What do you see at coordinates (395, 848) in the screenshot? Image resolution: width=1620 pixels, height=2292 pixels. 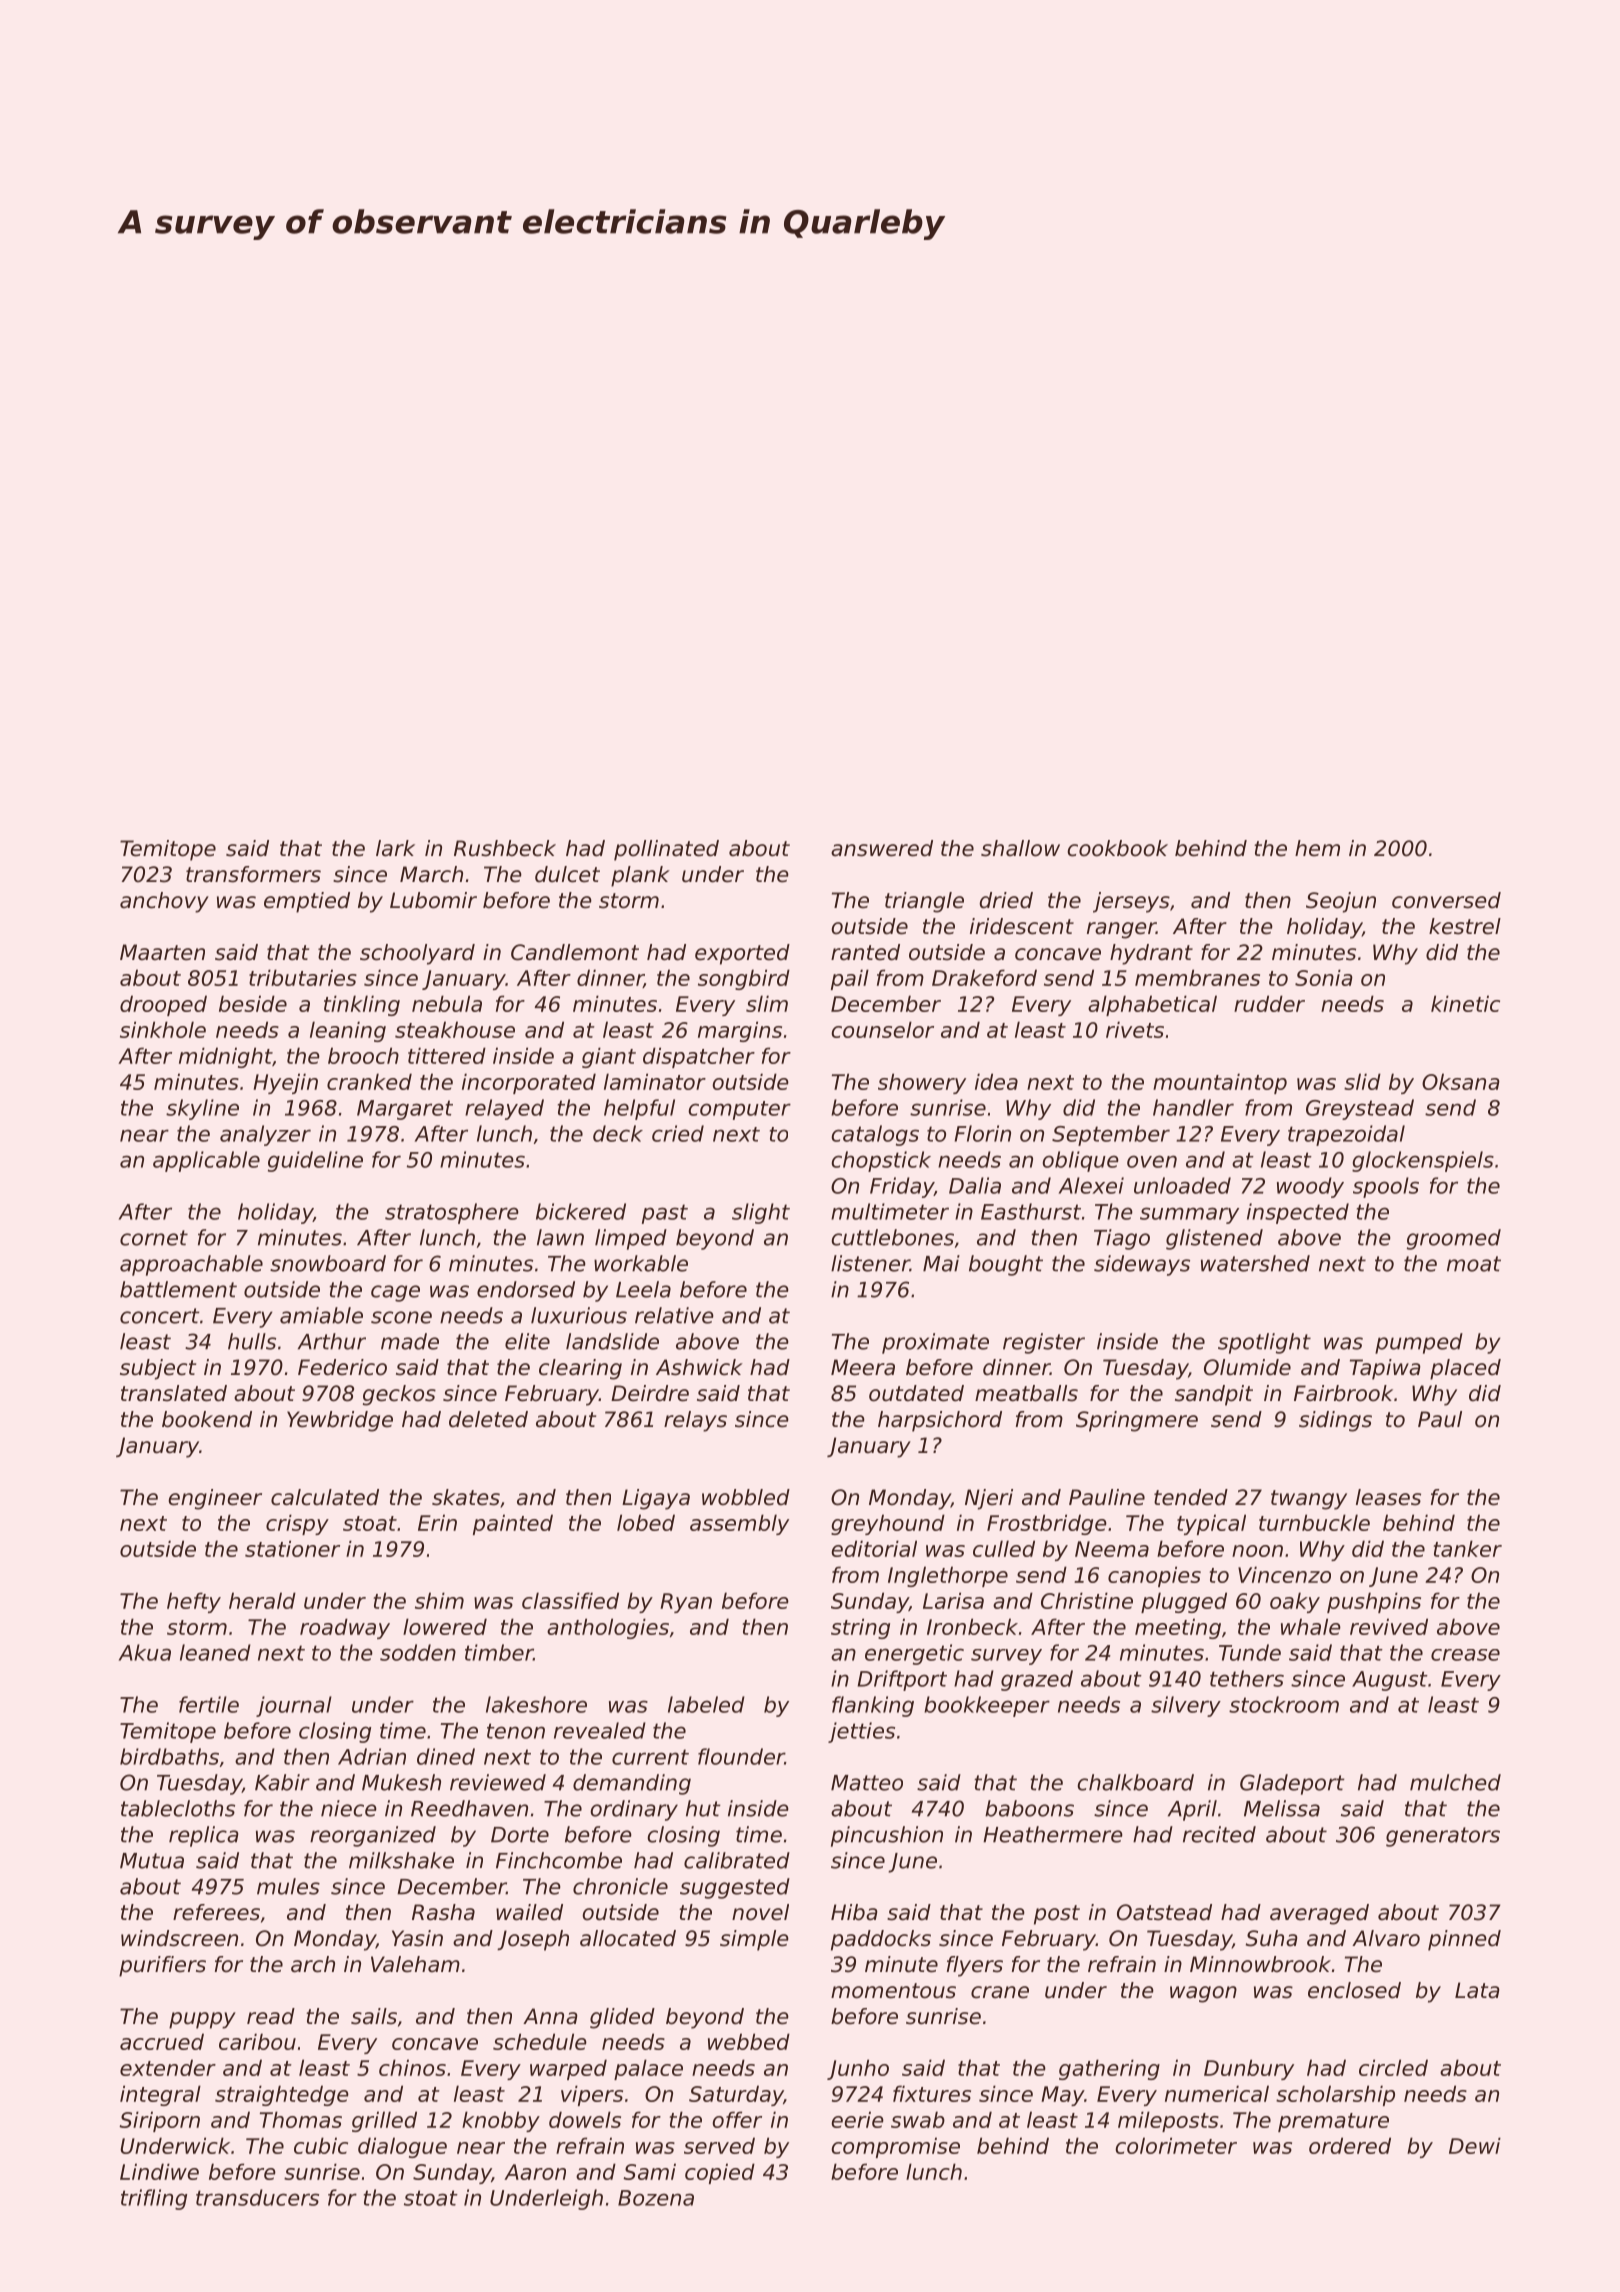 I see `lark` at bounding box center [395, 848].
